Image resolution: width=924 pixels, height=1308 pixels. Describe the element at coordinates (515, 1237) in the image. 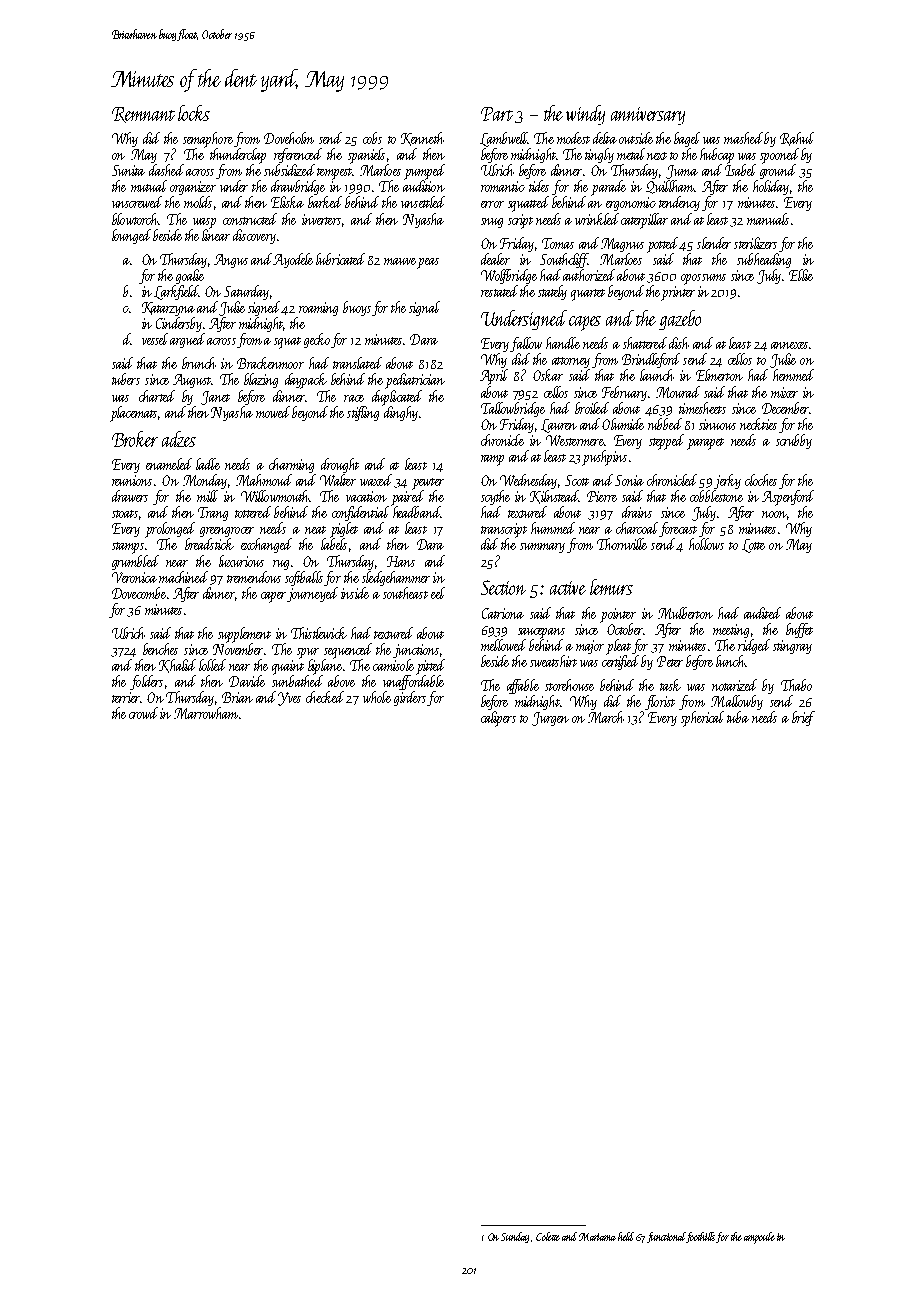

I see `Sunday` at that location.
